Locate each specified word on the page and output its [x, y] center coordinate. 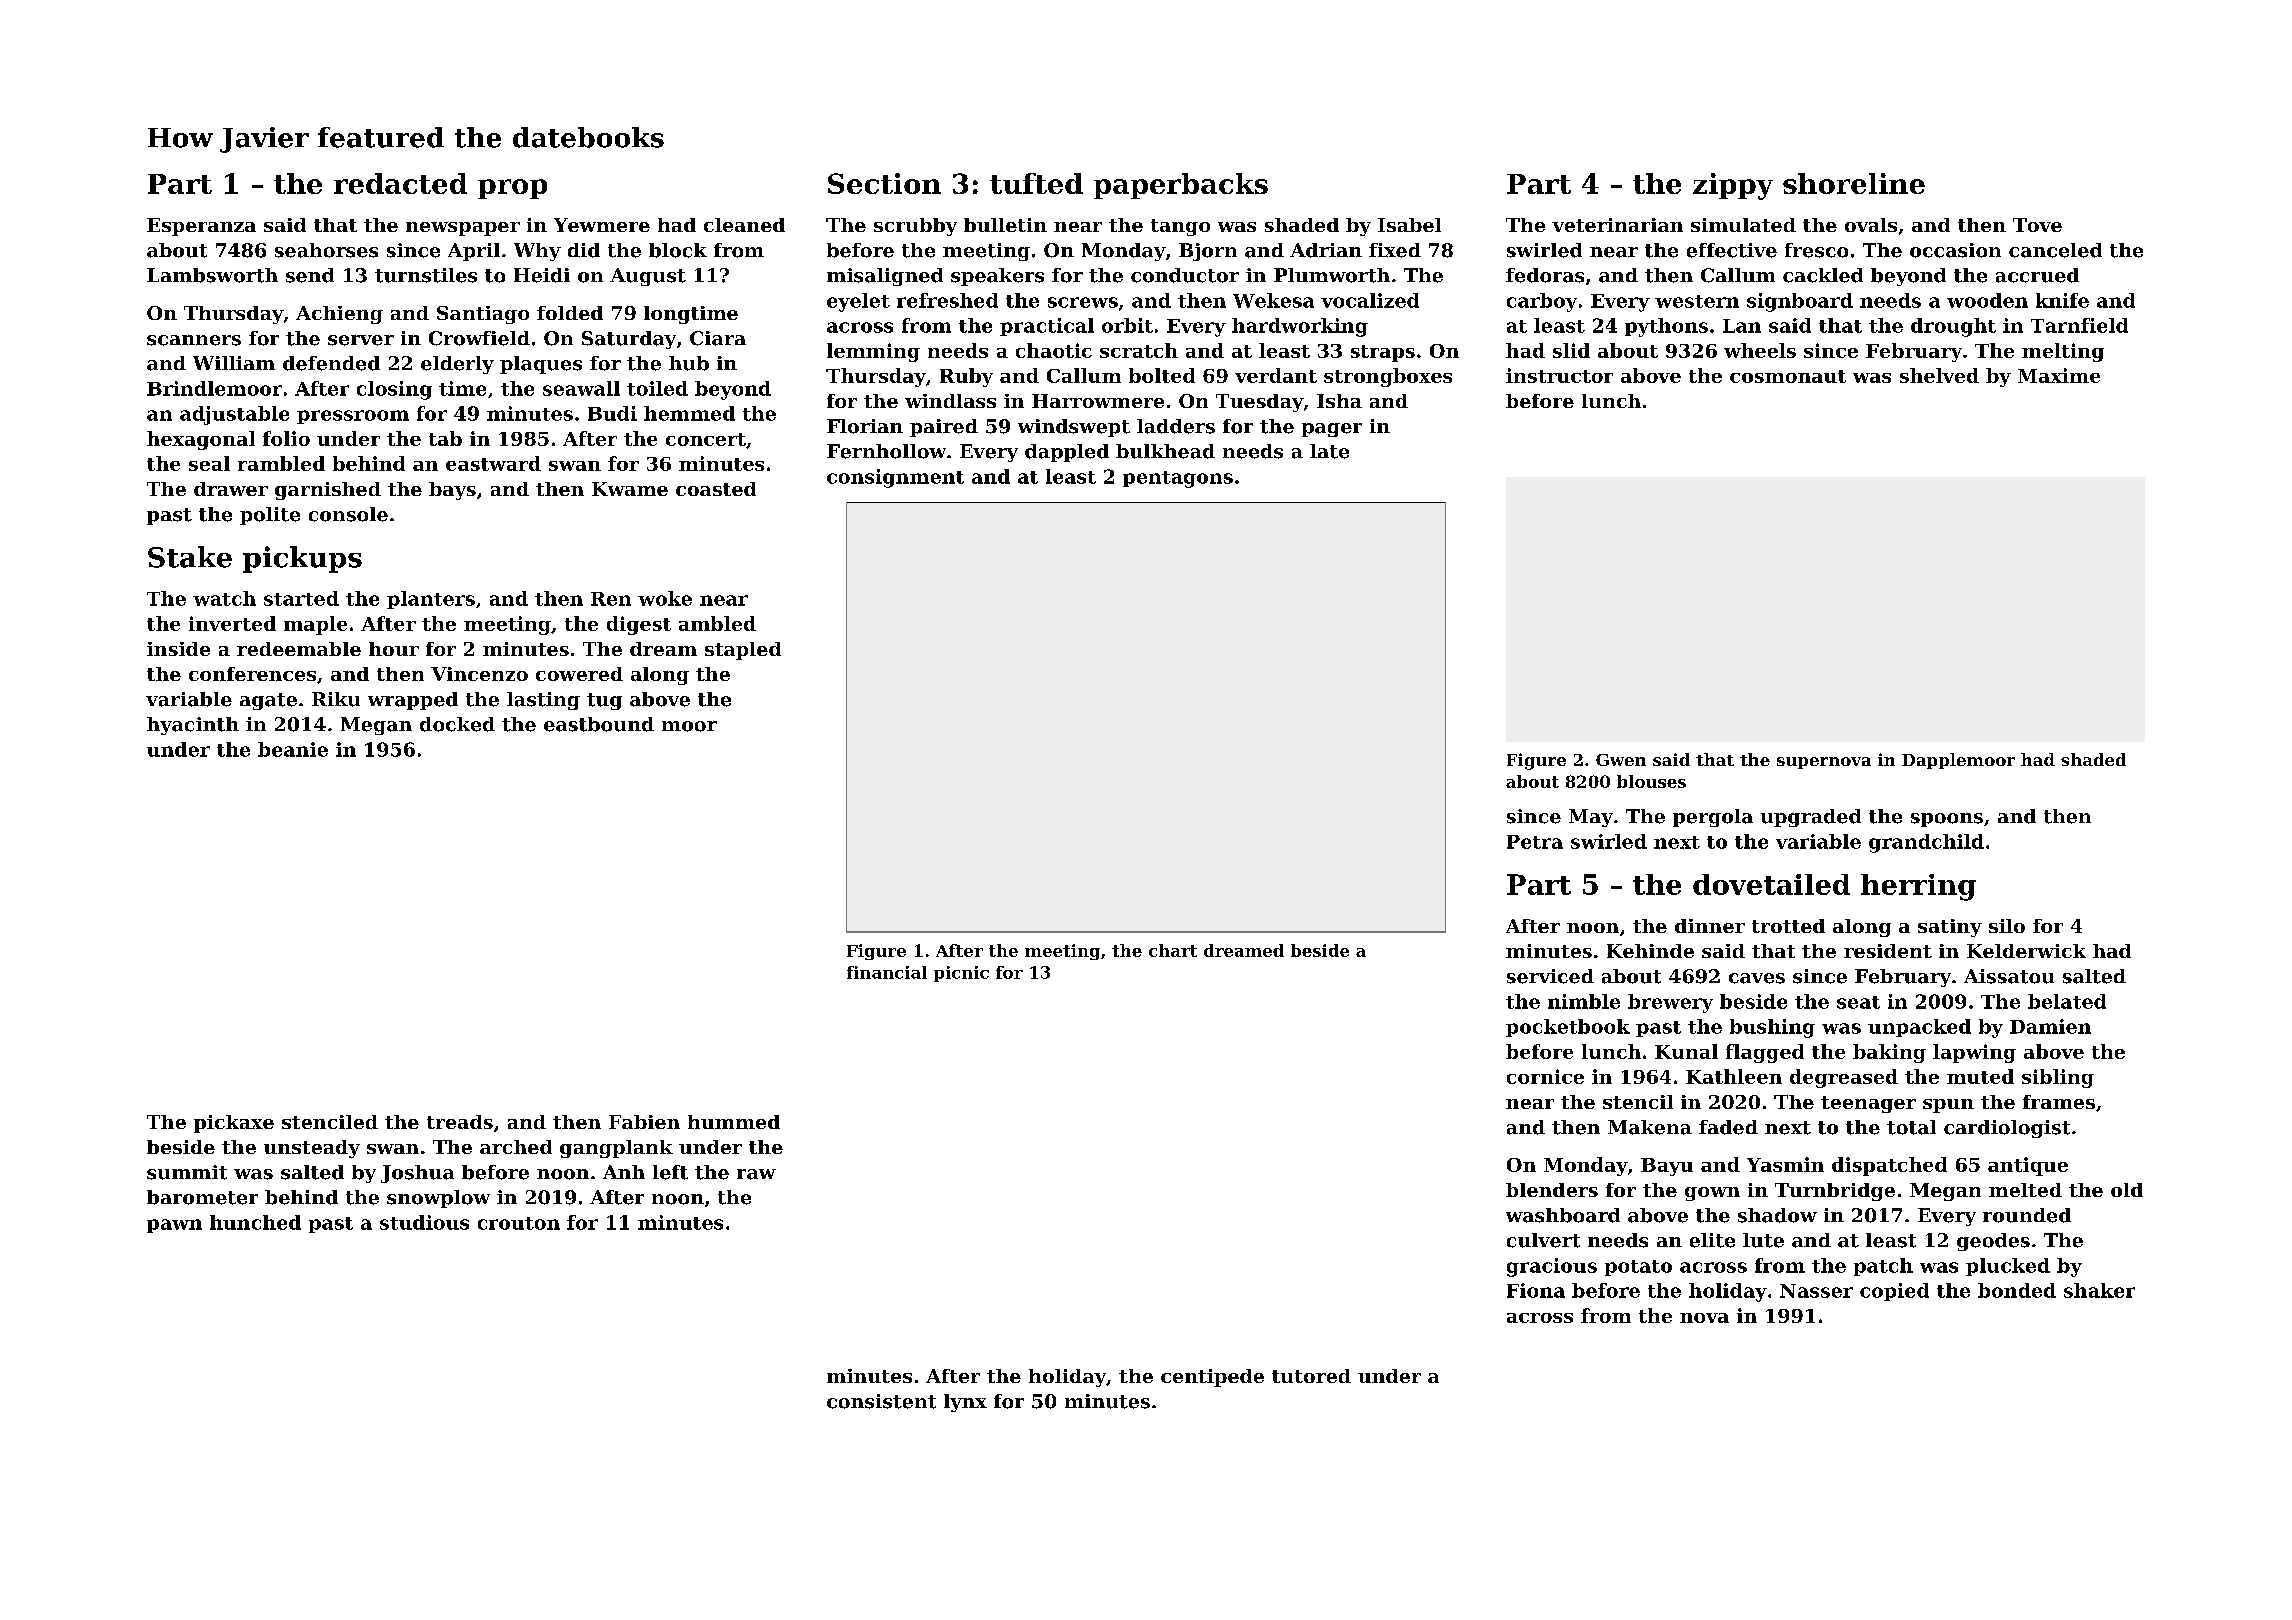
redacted [400, 183]
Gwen [1621, 760]
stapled [743, 651]
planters [431, 600]
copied [1894, 1292]
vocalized [1370, 300]
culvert [1543, 1240]
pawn [174, 1226]
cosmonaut [1788, 376]
